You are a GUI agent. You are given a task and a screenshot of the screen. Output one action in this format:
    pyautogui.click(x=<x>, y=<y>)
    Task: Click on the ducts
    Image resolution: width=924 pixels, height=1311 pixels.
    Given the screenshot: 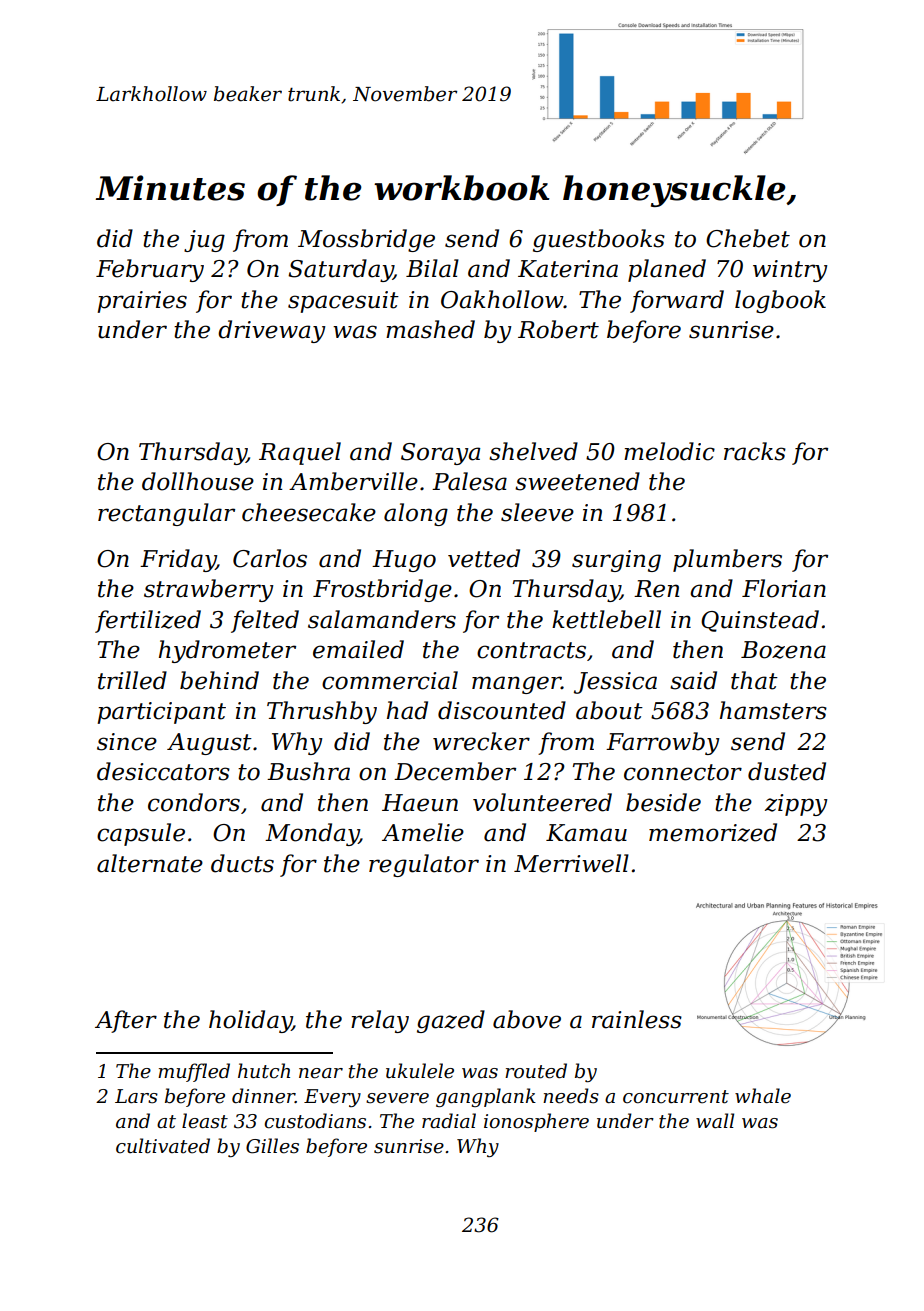 What is the action you would take?
    pyautogui.click(x=242, y=863)
